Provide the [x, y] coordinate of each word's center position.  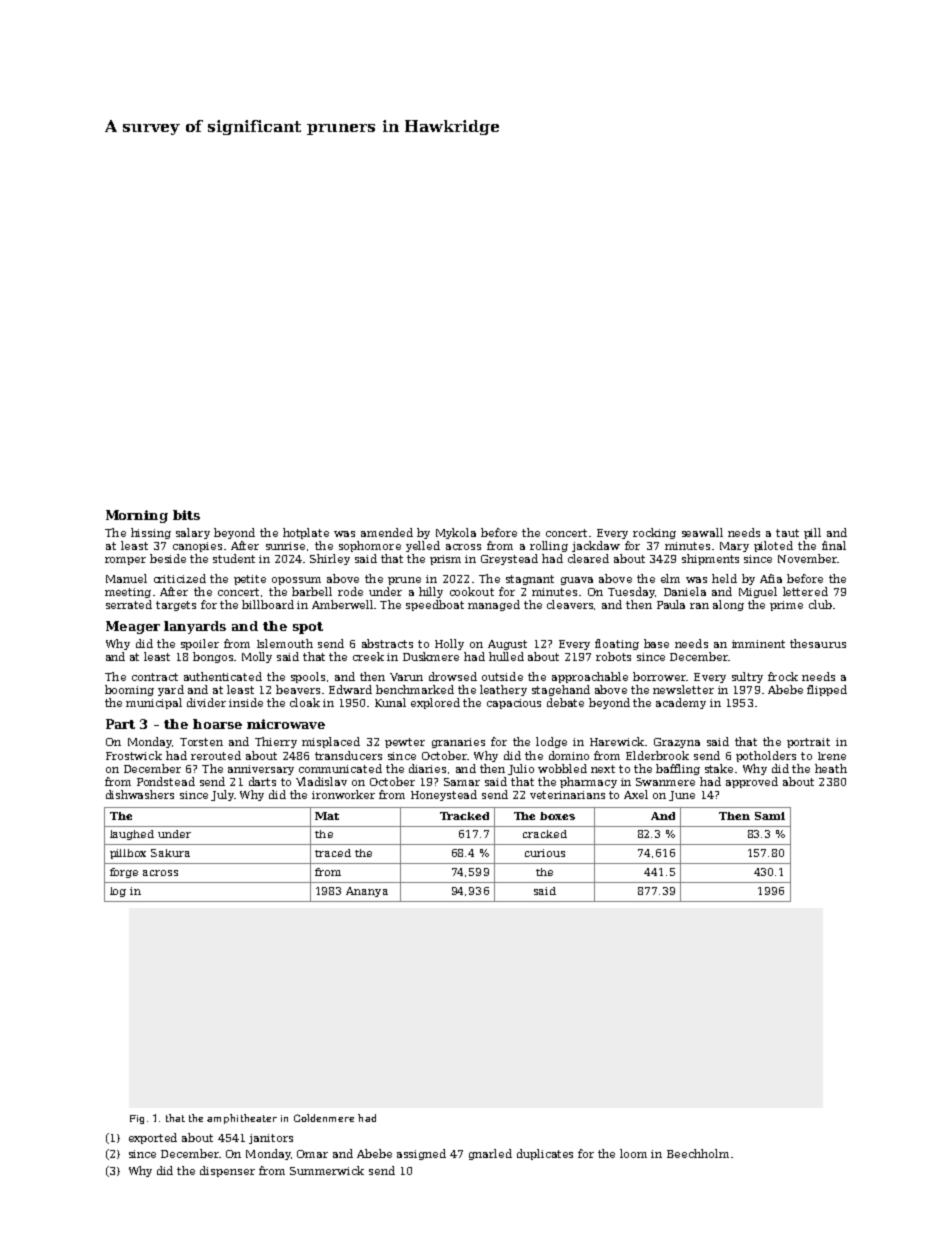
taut [787, 533]
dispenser [227, 1171]
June [682, 796]
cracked [545, 834]
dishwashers [140, 794]
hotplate [306, 533]
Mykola [456, 533]
